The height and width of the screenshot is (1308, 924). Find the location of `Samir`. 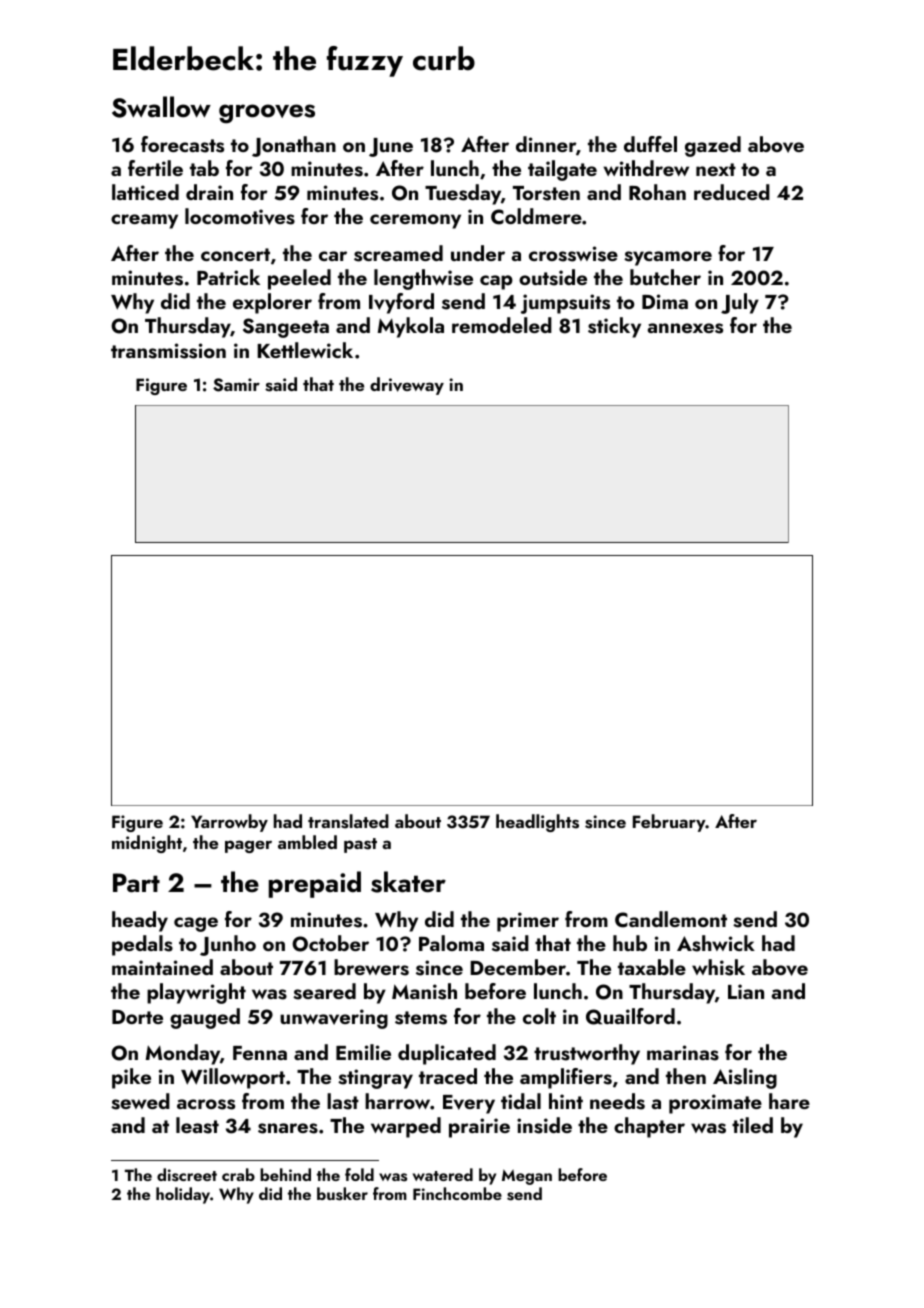

Samir is located at coordinates (236, 385).
